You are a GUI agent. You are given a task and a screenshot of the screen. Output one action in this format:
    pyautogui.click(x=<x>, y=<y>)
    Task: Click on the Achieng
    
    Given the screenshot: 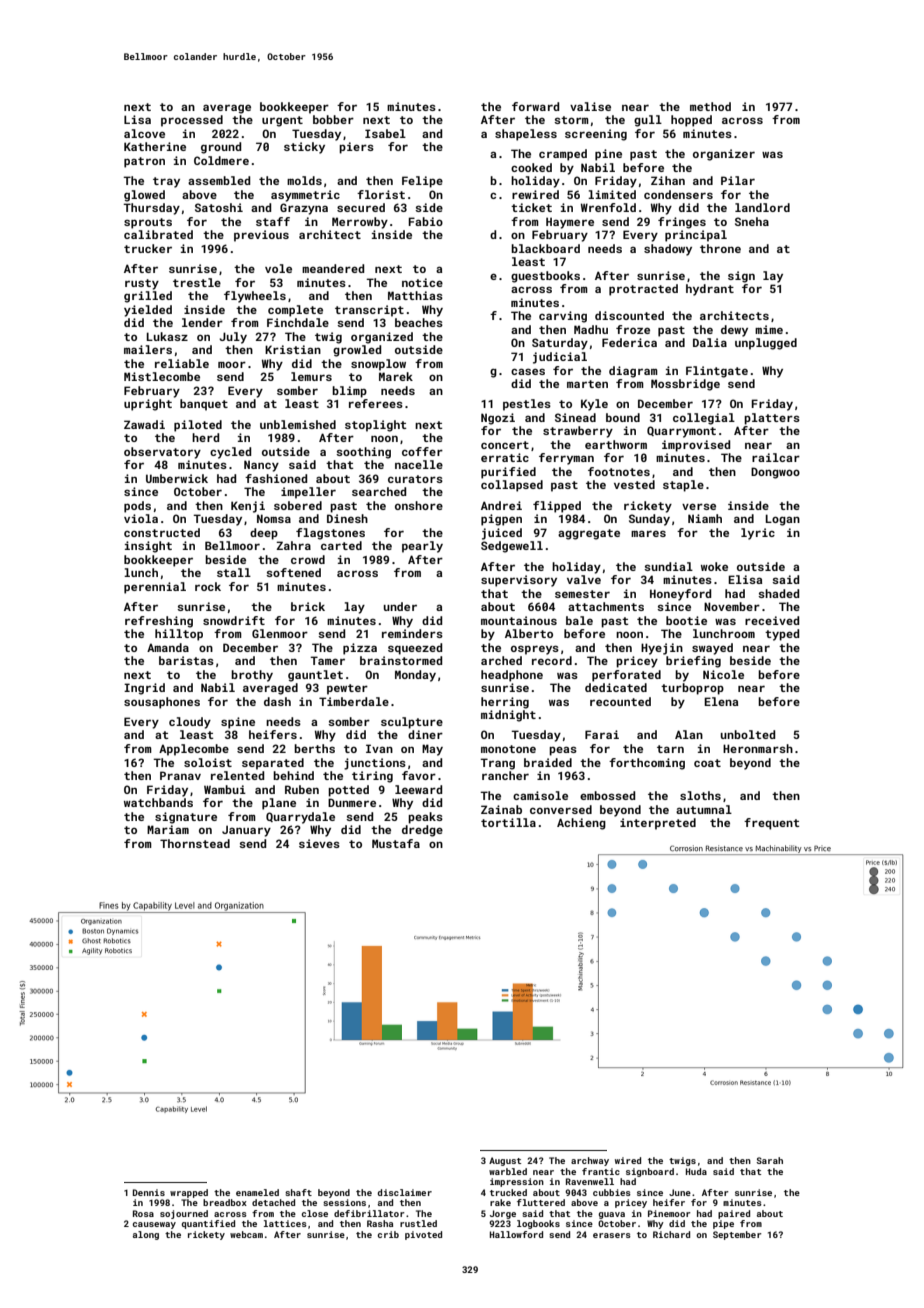 What is the action you would take?
    pyautogui.click(x=581, y=824)
